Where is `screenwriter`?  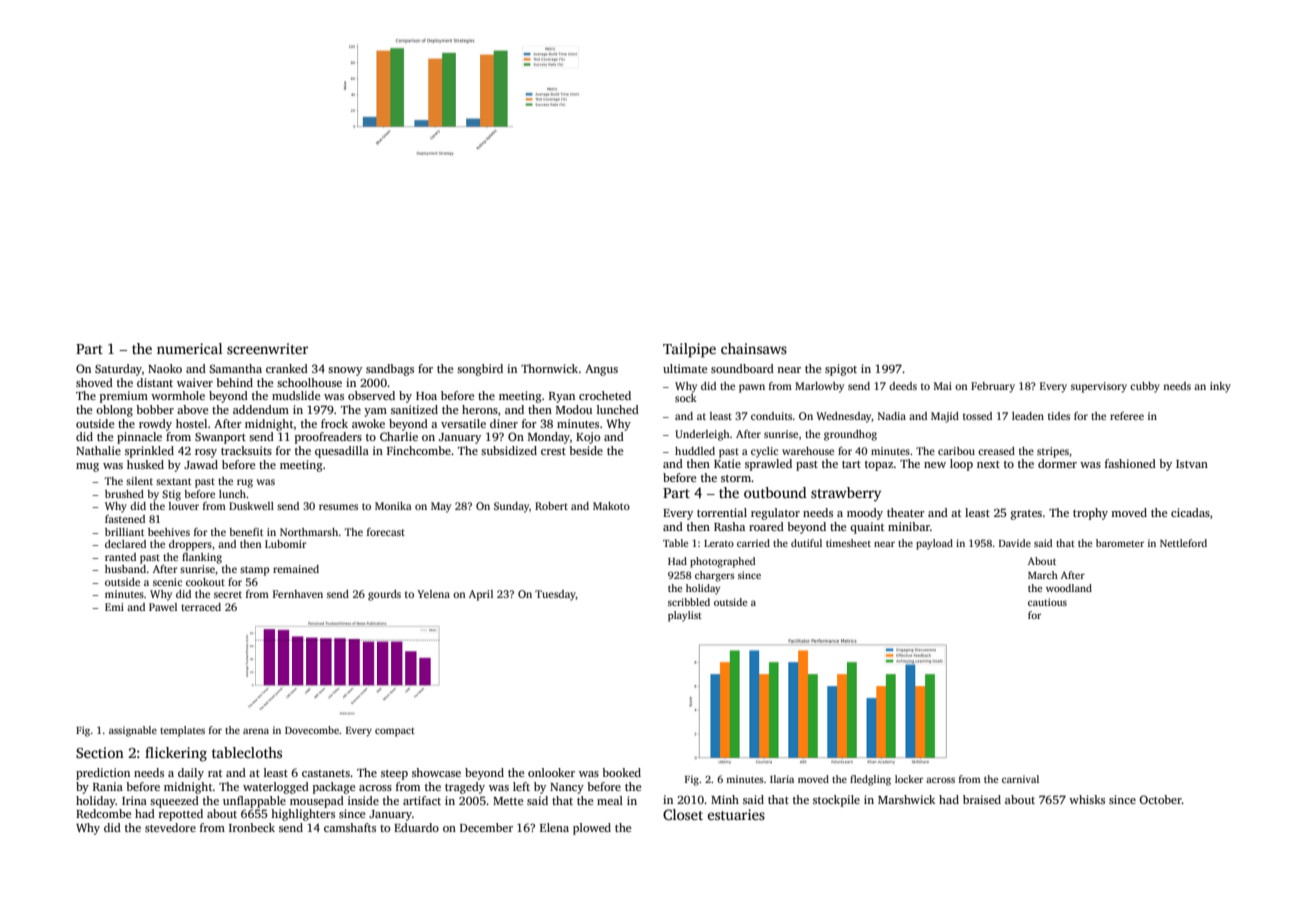
screenwriter is located at coordinates (267, 348).
